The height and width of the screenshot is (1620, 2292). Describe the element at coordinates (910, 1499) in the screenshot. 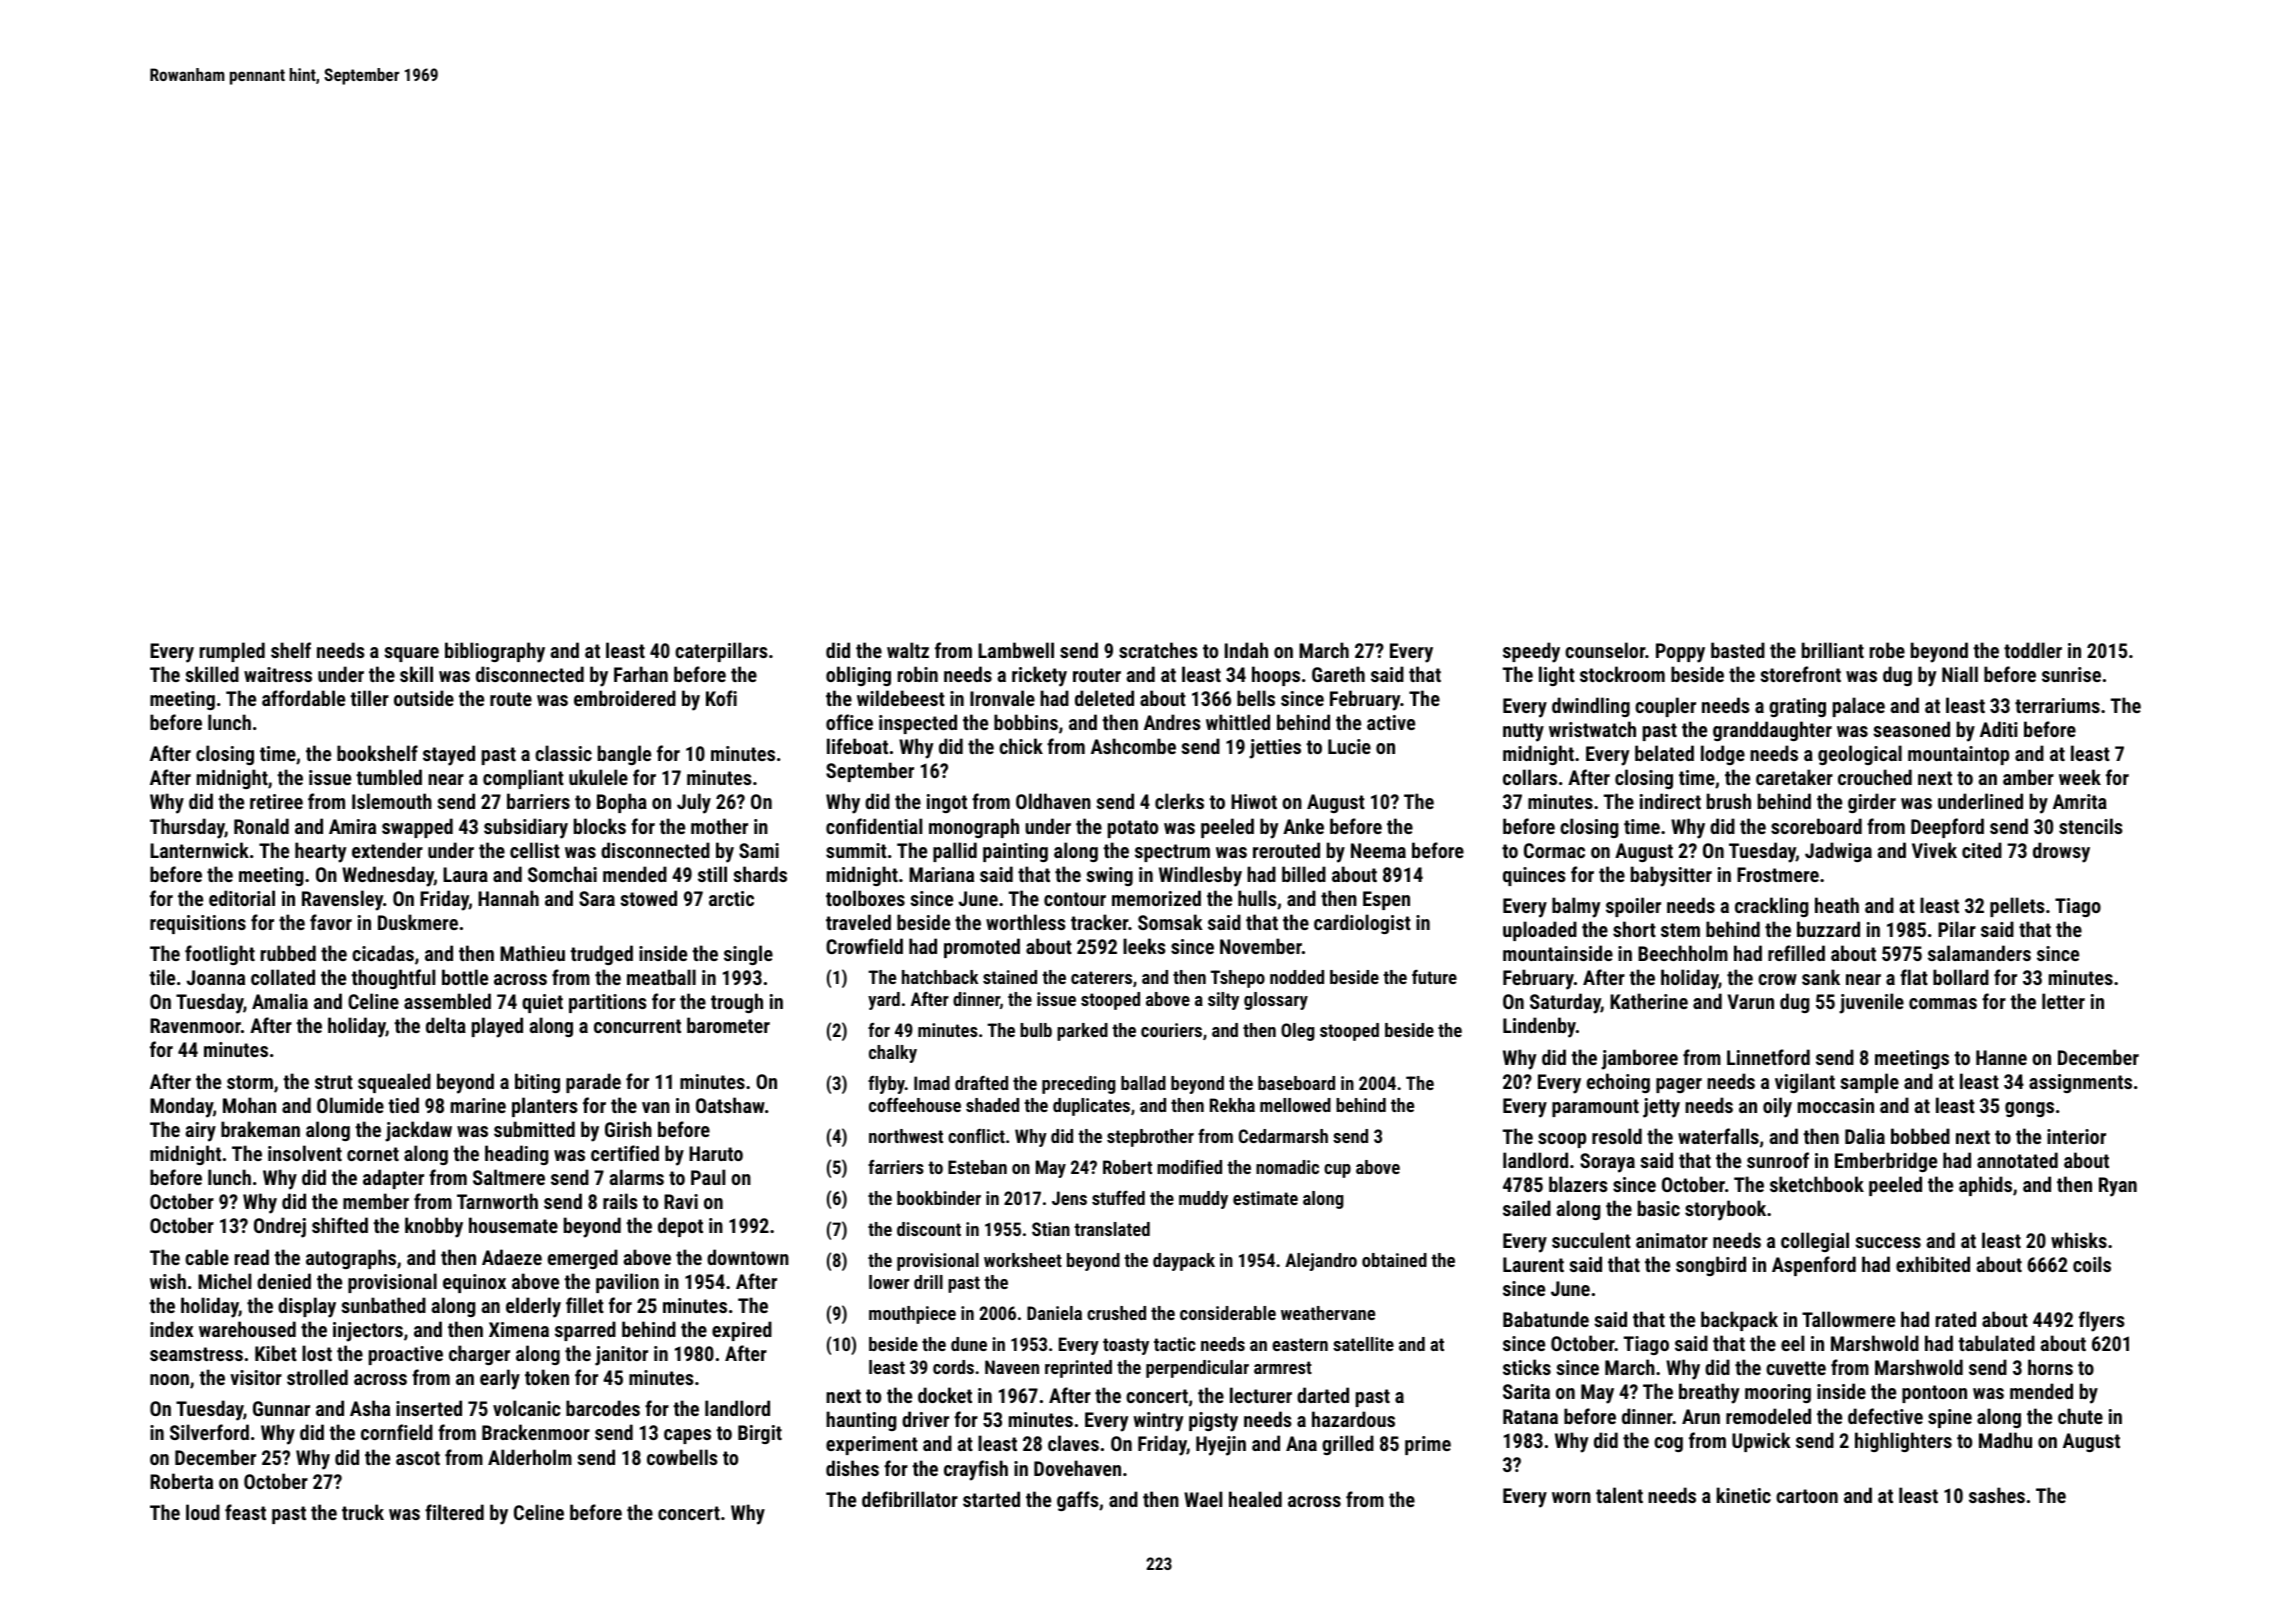

I see `defibrillator` at that location.
